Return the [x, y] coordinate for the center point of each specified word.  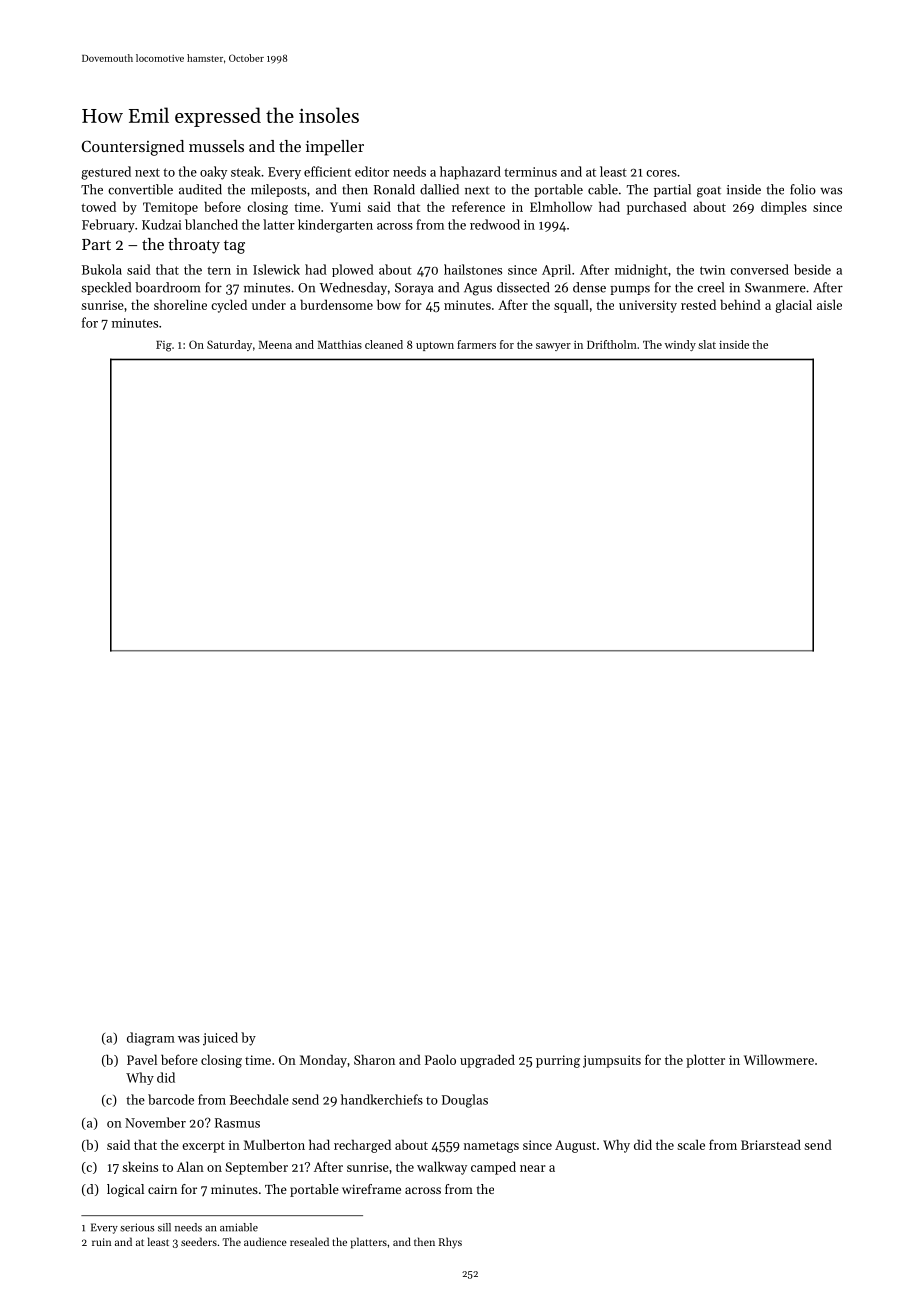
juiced [220, 1039]
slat [707, 344]
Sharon [374, 1059]
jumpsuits [612, 1061]
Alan [190, 1166]
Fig [164, 346]
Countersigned [133, 148]
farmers [476, 344]
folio [803, 189]
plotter [705, 1061]
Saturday [229, 345]
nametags [491, 1147]
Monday [323, 1061]
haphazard [470, 173]
